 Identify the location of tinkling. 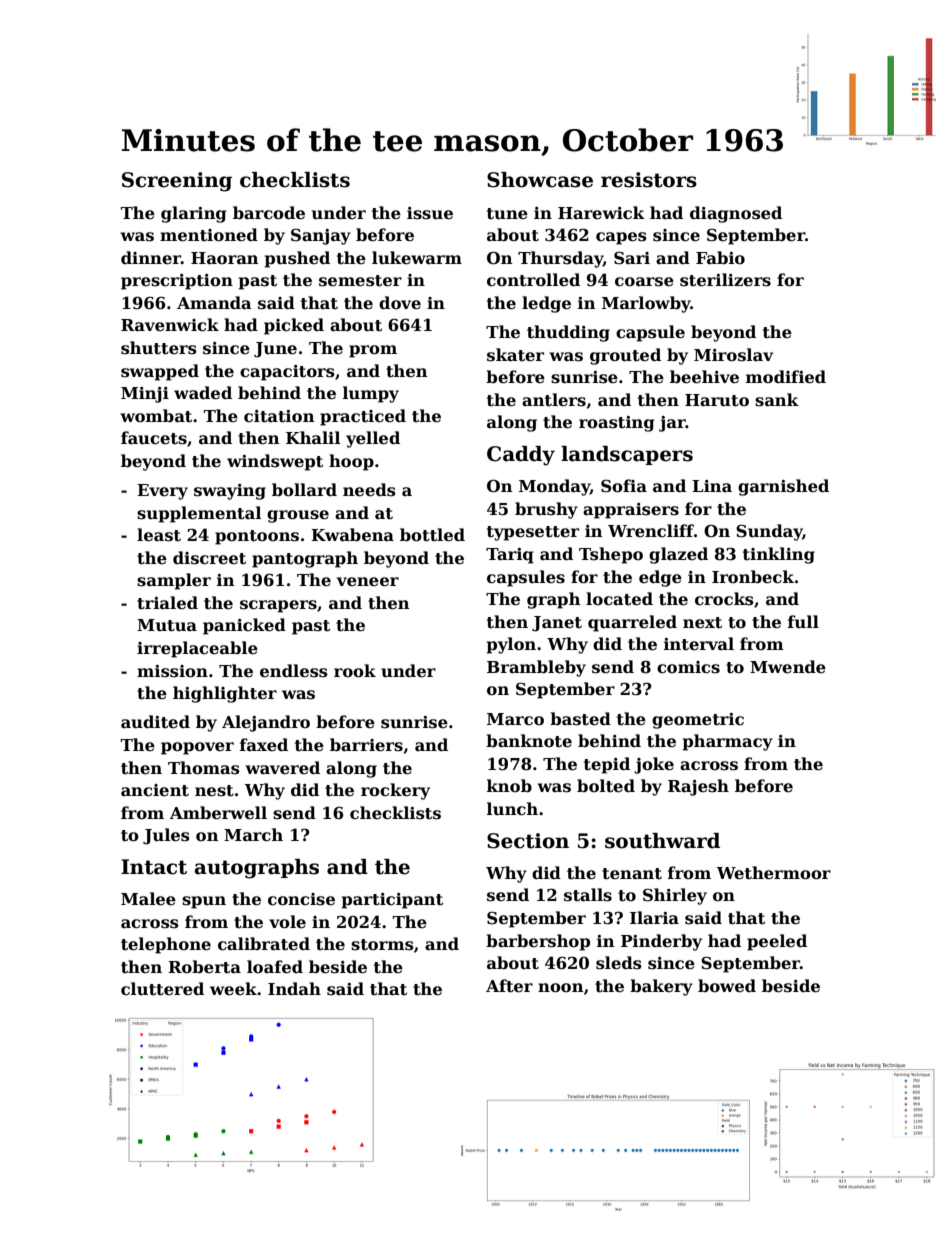
(779, 555).
